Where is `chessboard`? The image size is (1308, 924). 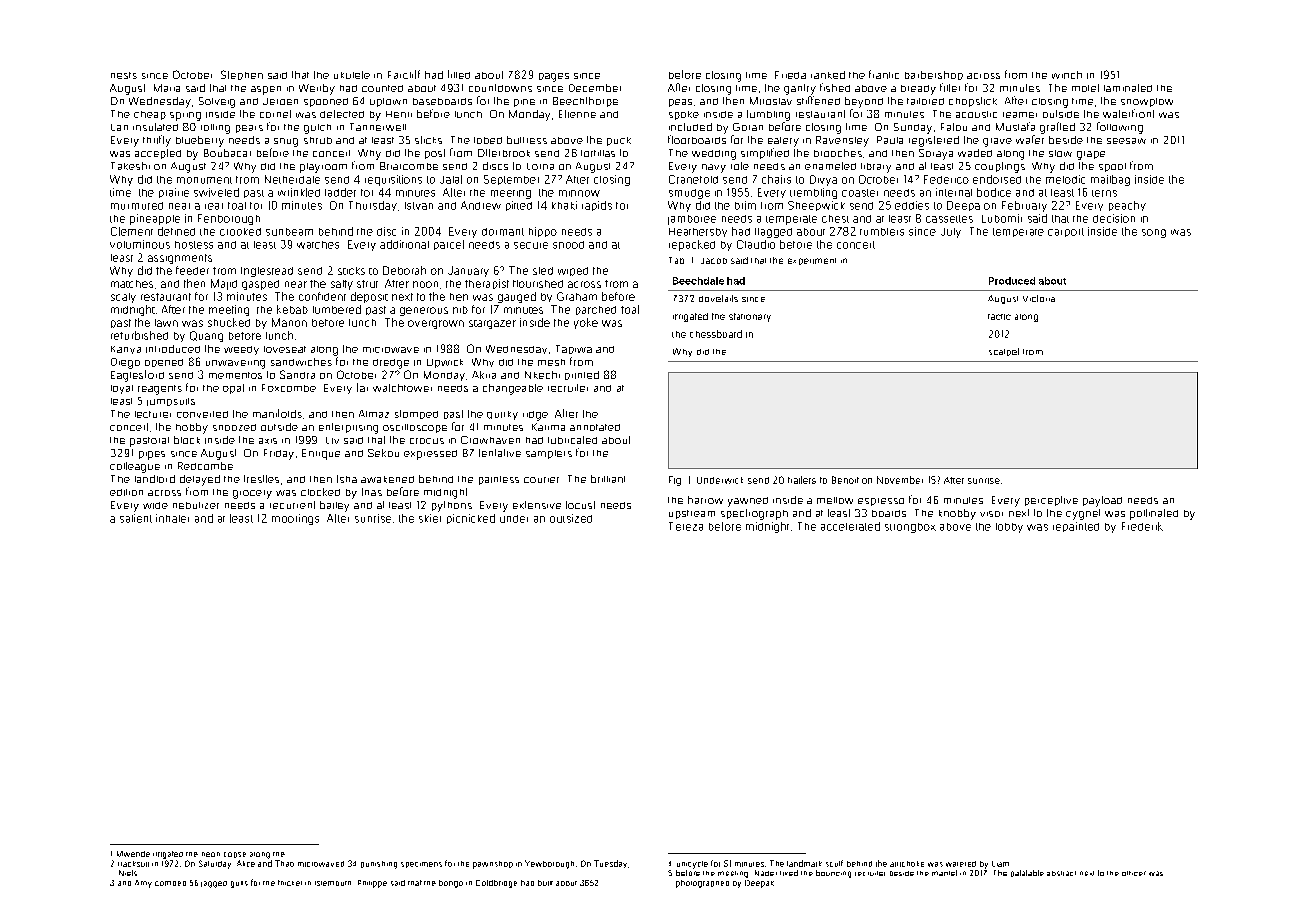
chessboard is located at coordinates (716, 334).
